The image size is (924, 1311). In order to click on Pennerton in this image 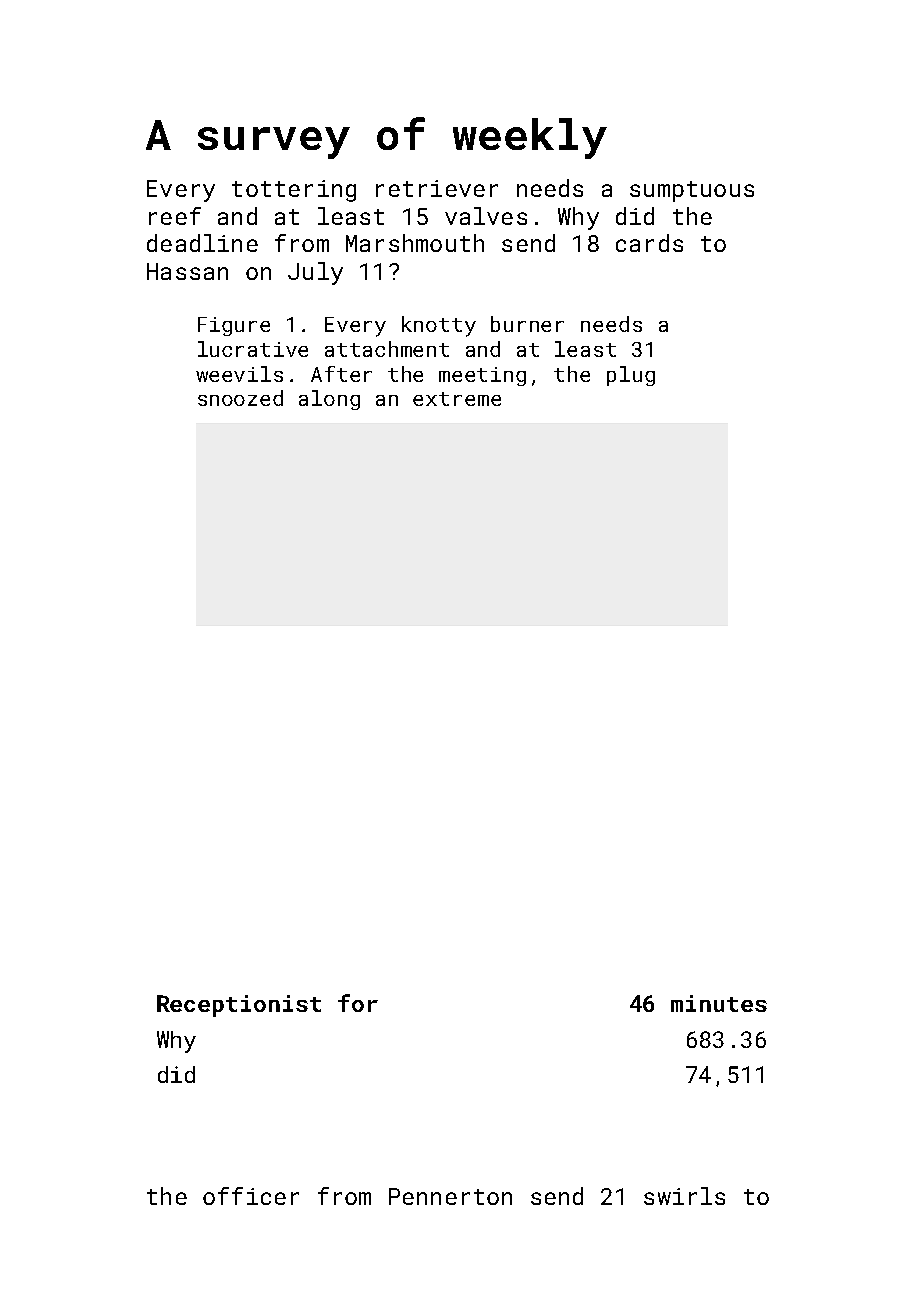, I will do `click(450, 1196)`.
